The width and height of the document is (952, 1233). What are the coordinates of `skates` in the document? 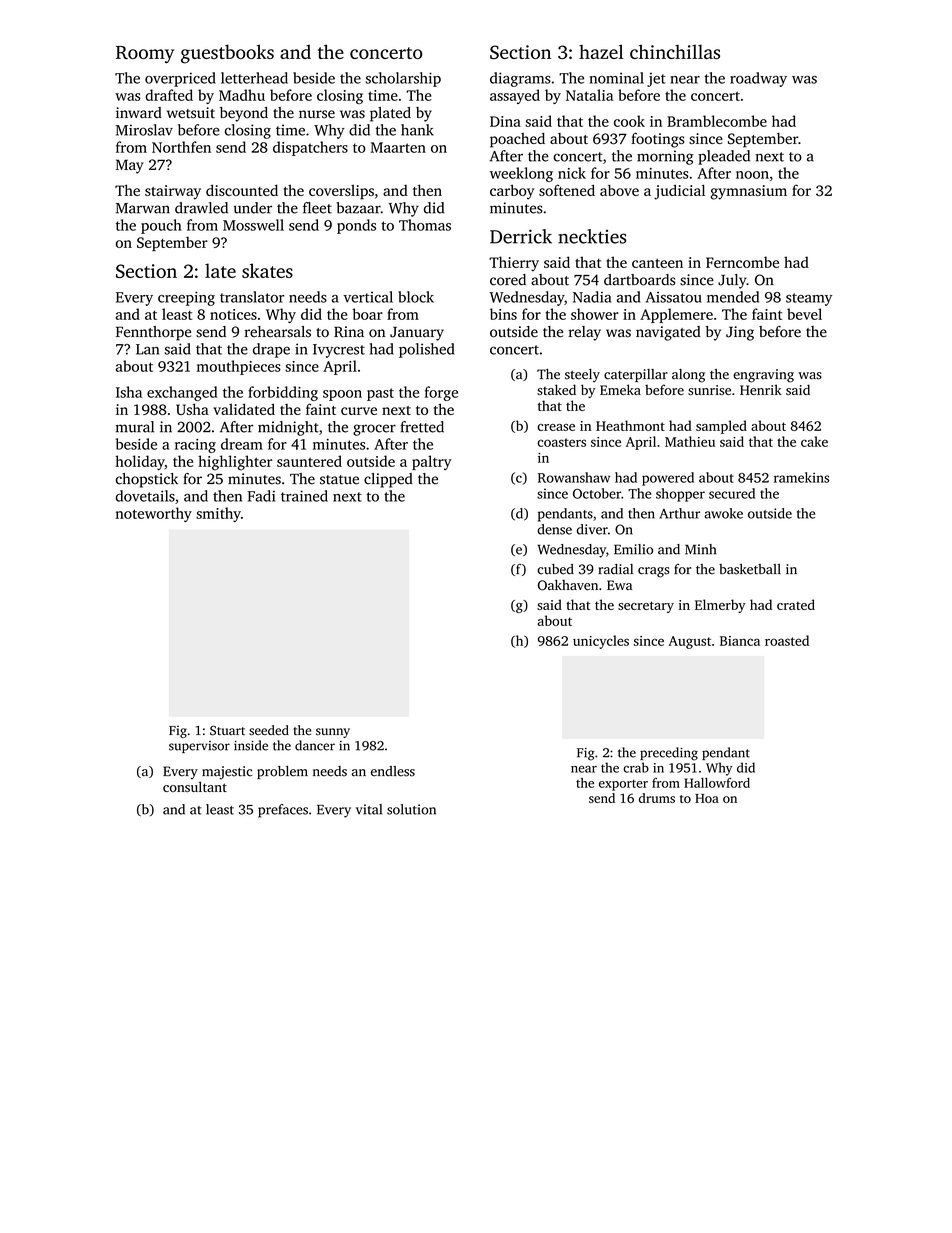 It's located at (267, 270).
